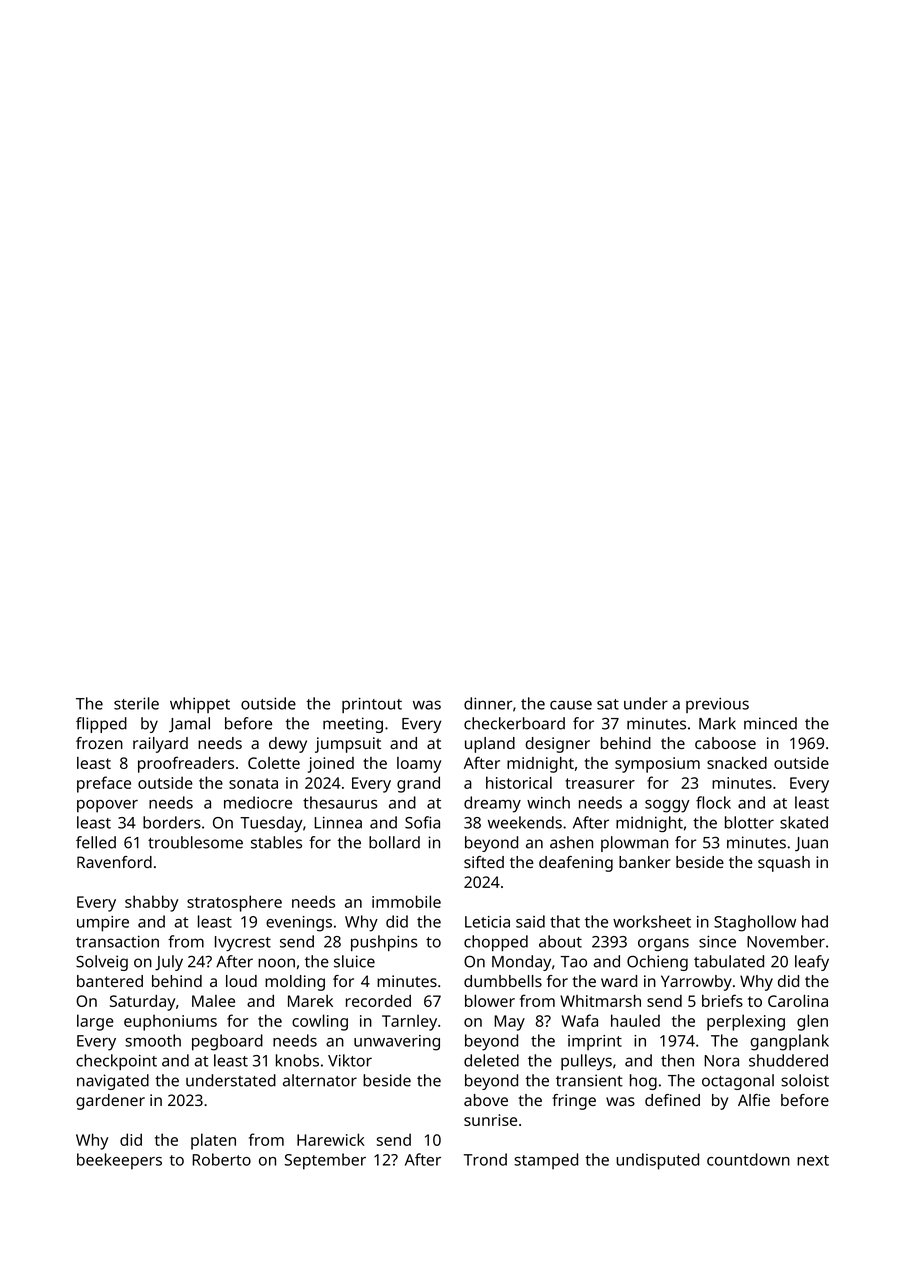  What do you see at coordinates (353, 725) in the screenshot?
I see `meeting` at bounding box center [353, 725].
